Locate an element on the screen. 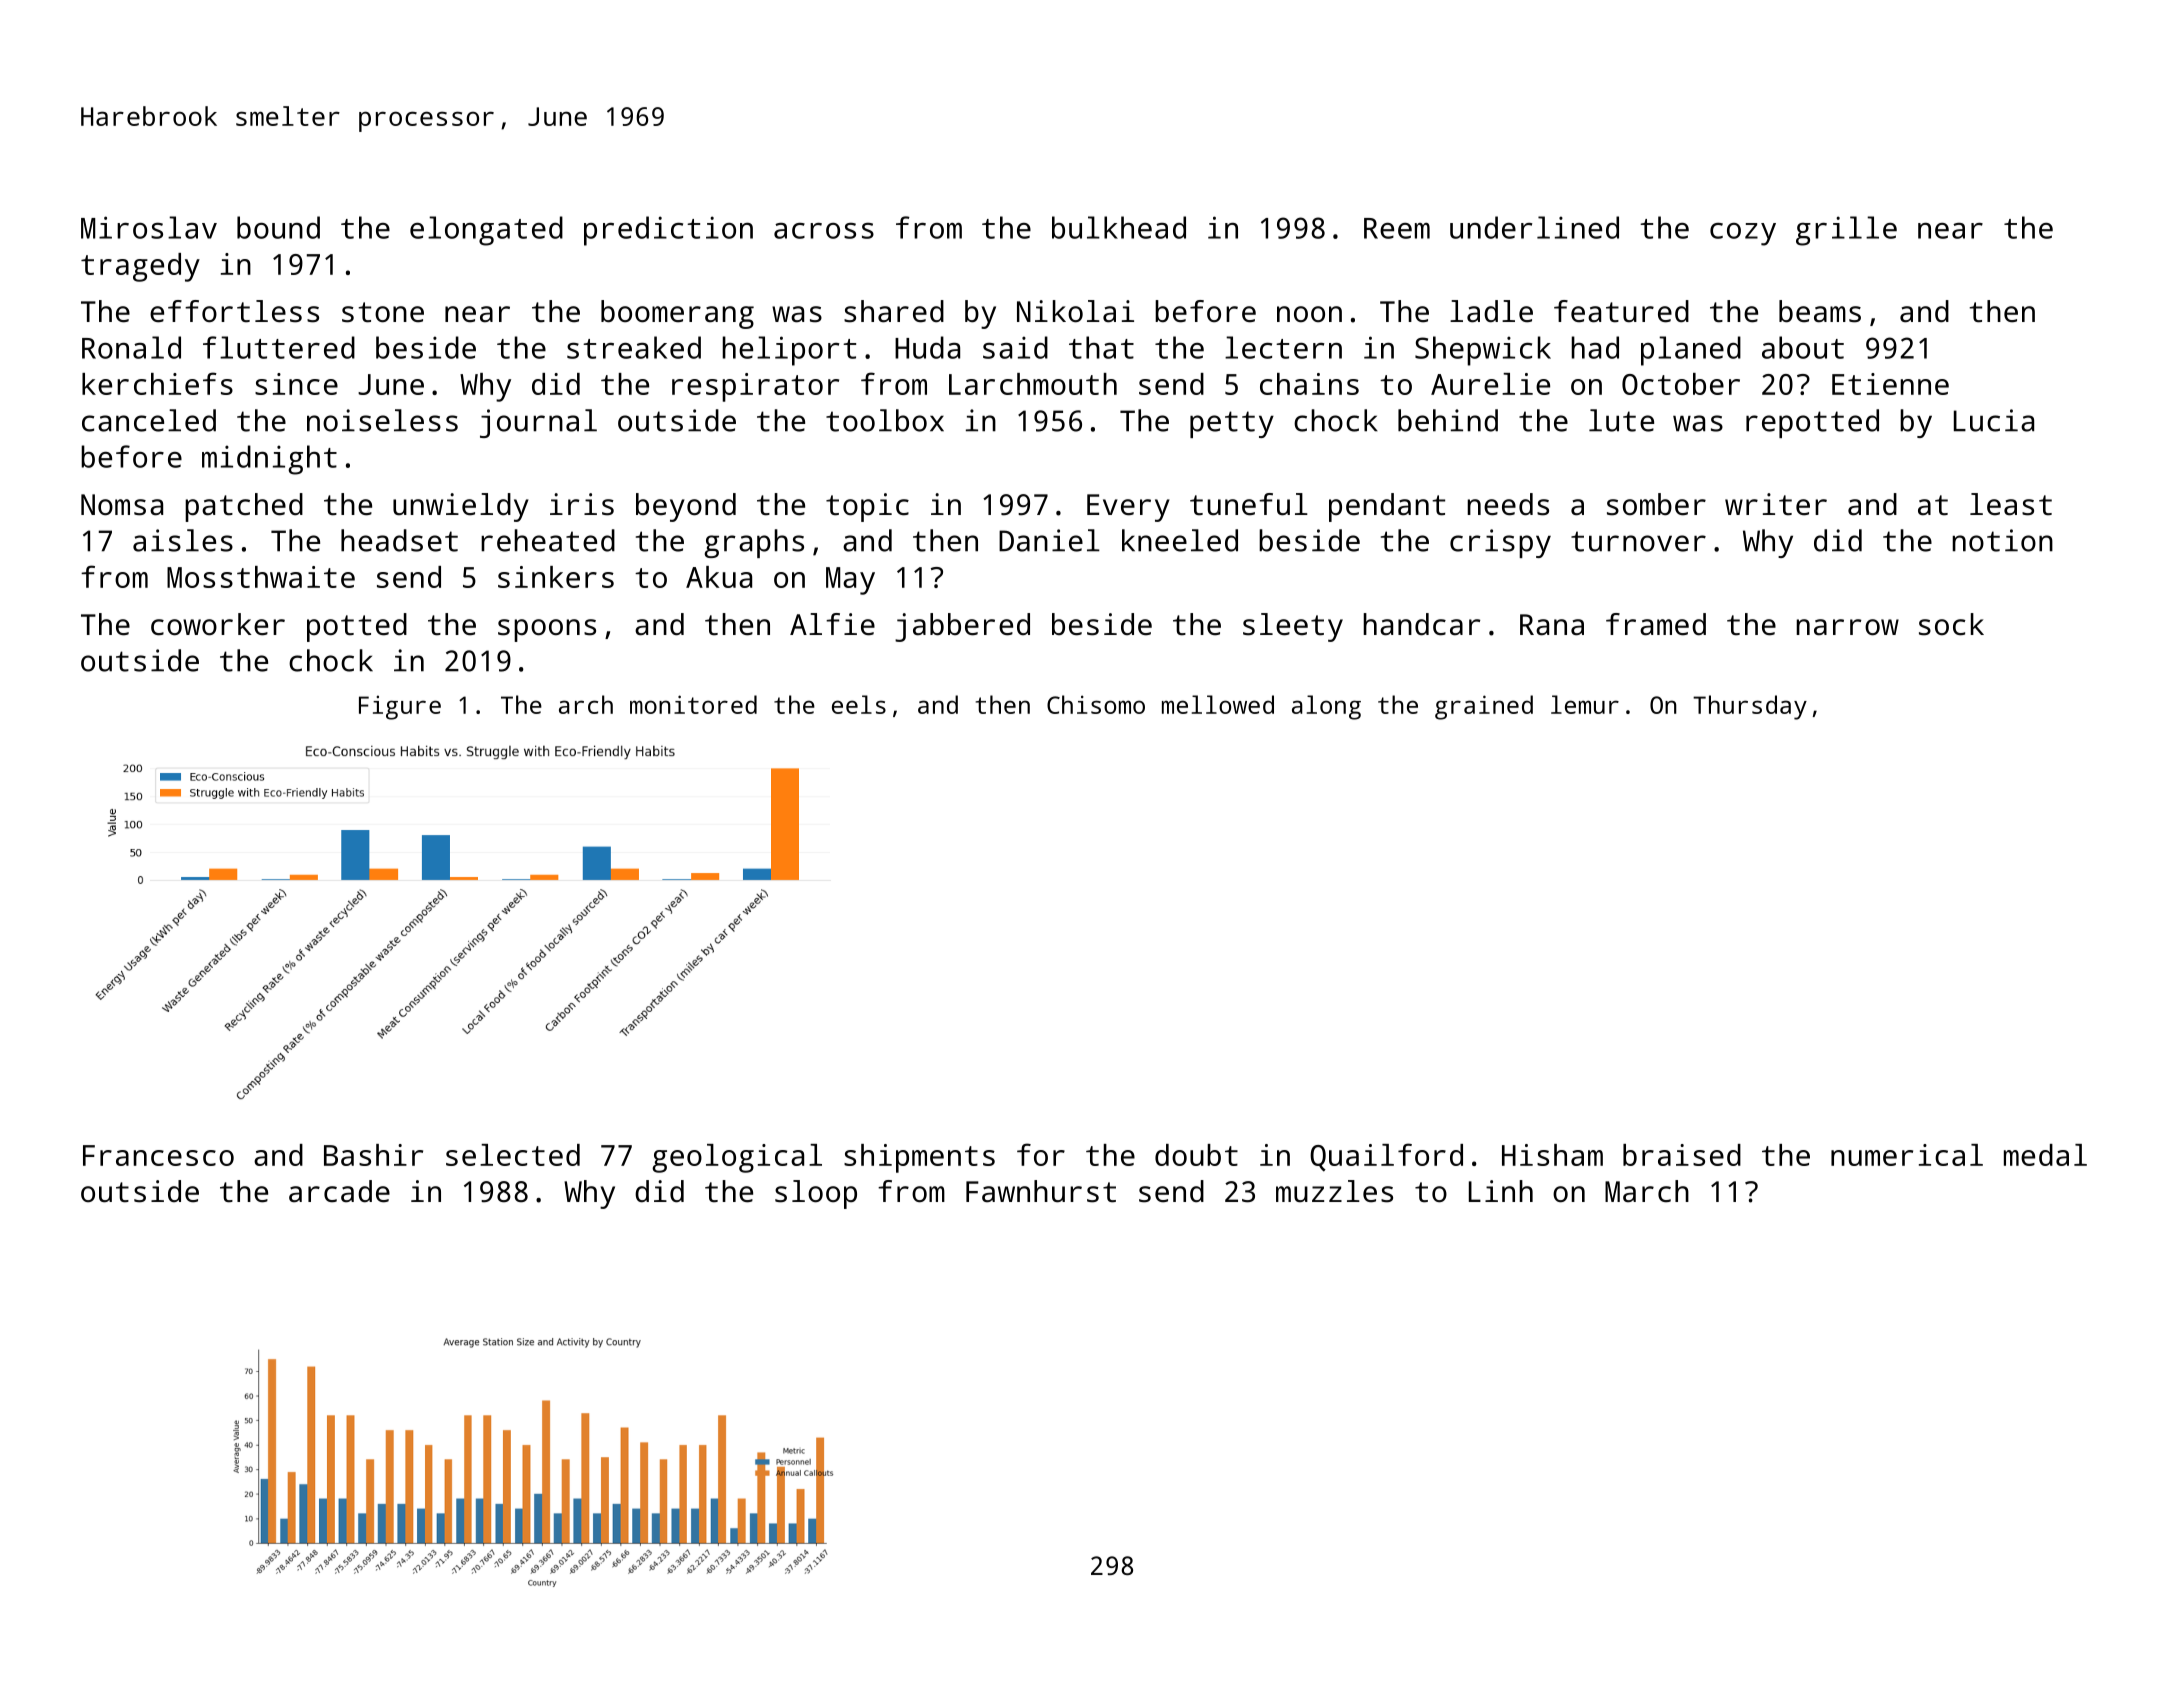 The image size is (2178, 1683). lemur is located at coordinates (1585, 704).
